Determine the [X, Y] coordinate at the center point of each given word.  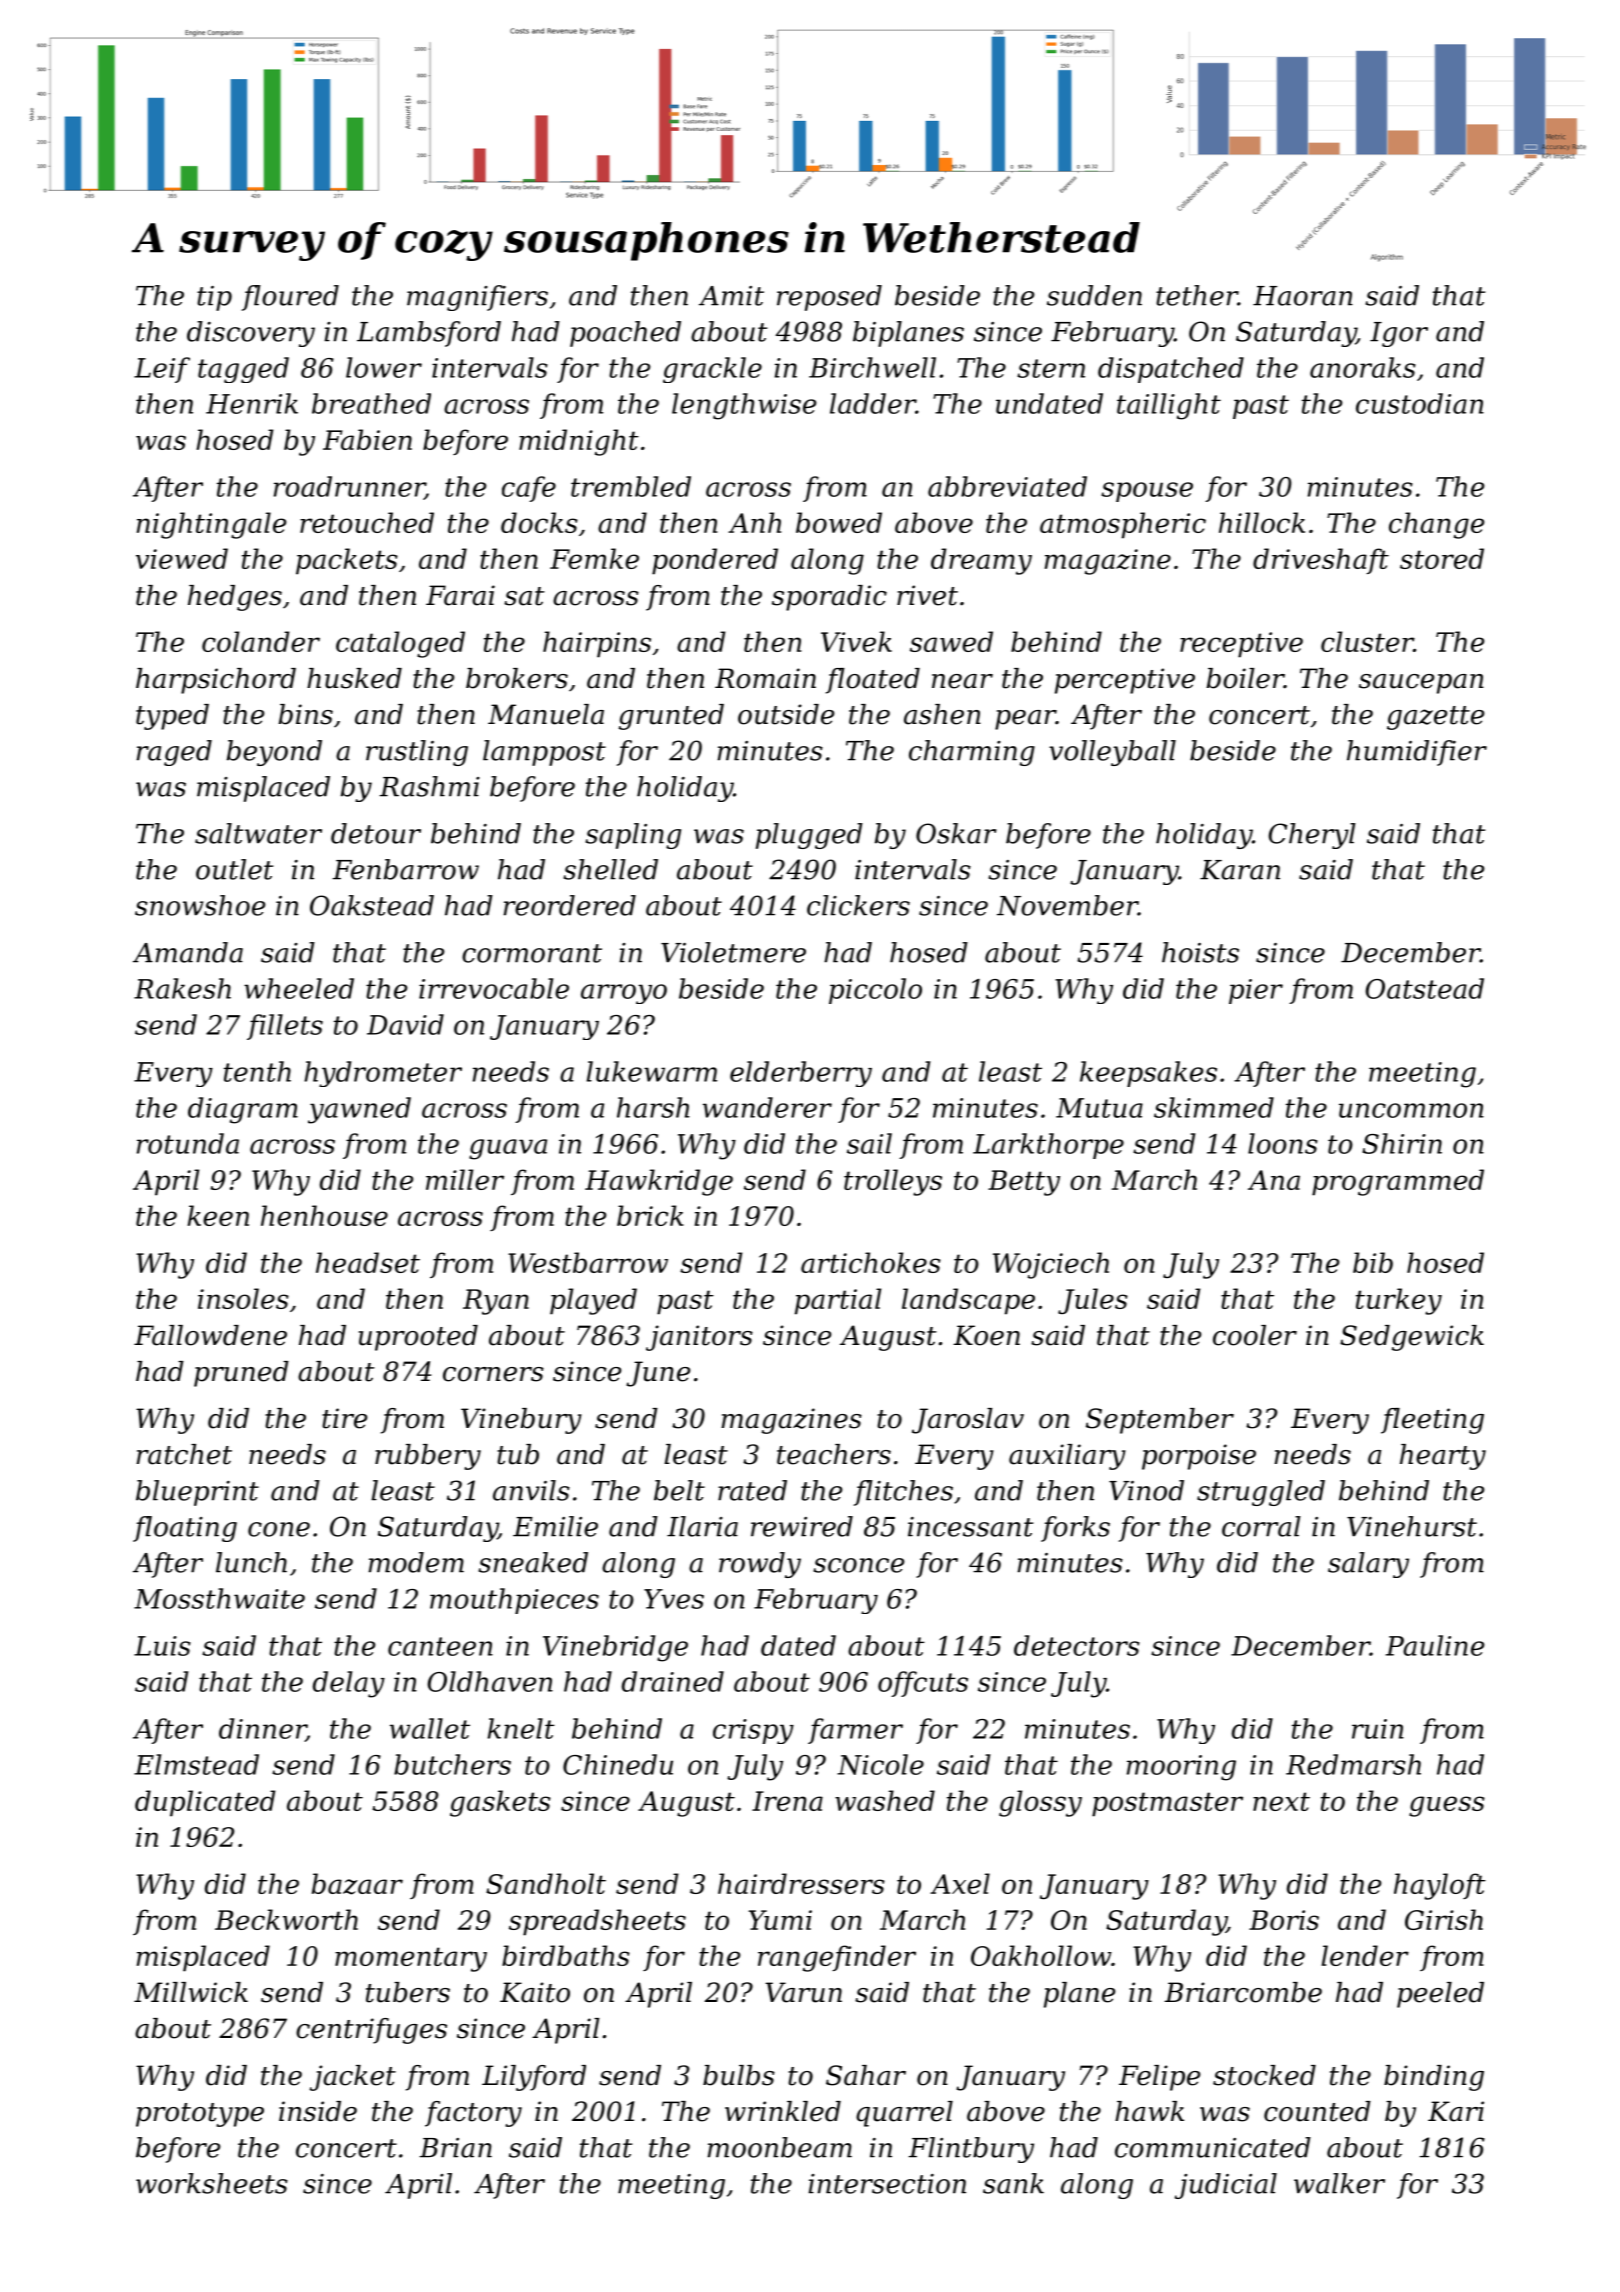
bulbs [739, 2075]
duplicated [205, 1803]
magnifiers [477, 298]
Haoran [1303, 296]
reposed [829, 298]
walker [1339, 2183]
